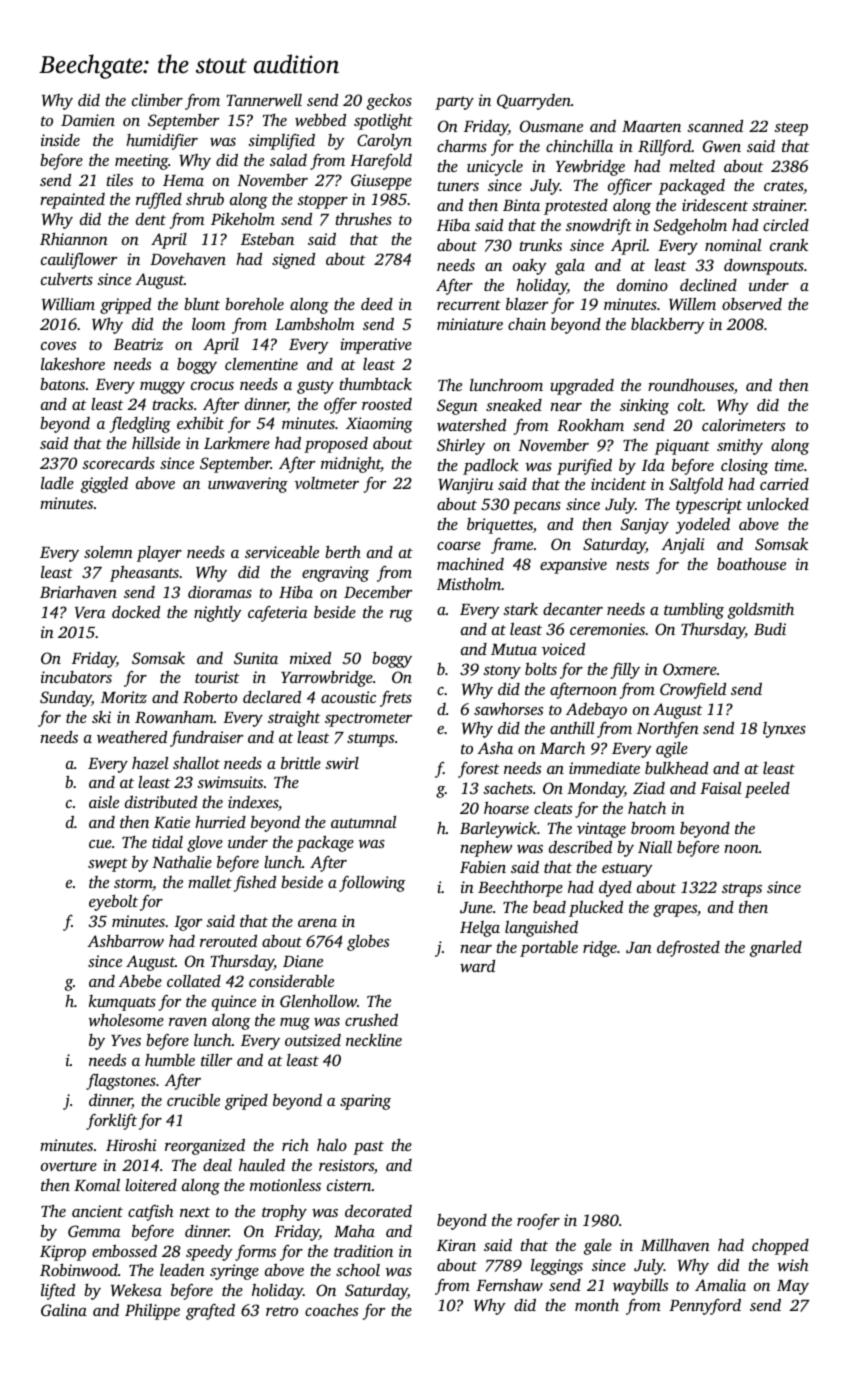 Image resolution: width=849 pixels, height=1400 pixels. What do you see at coordinates (57, 482) in the screenshot?
I see `ladle` at bounding box center [57, 482].
